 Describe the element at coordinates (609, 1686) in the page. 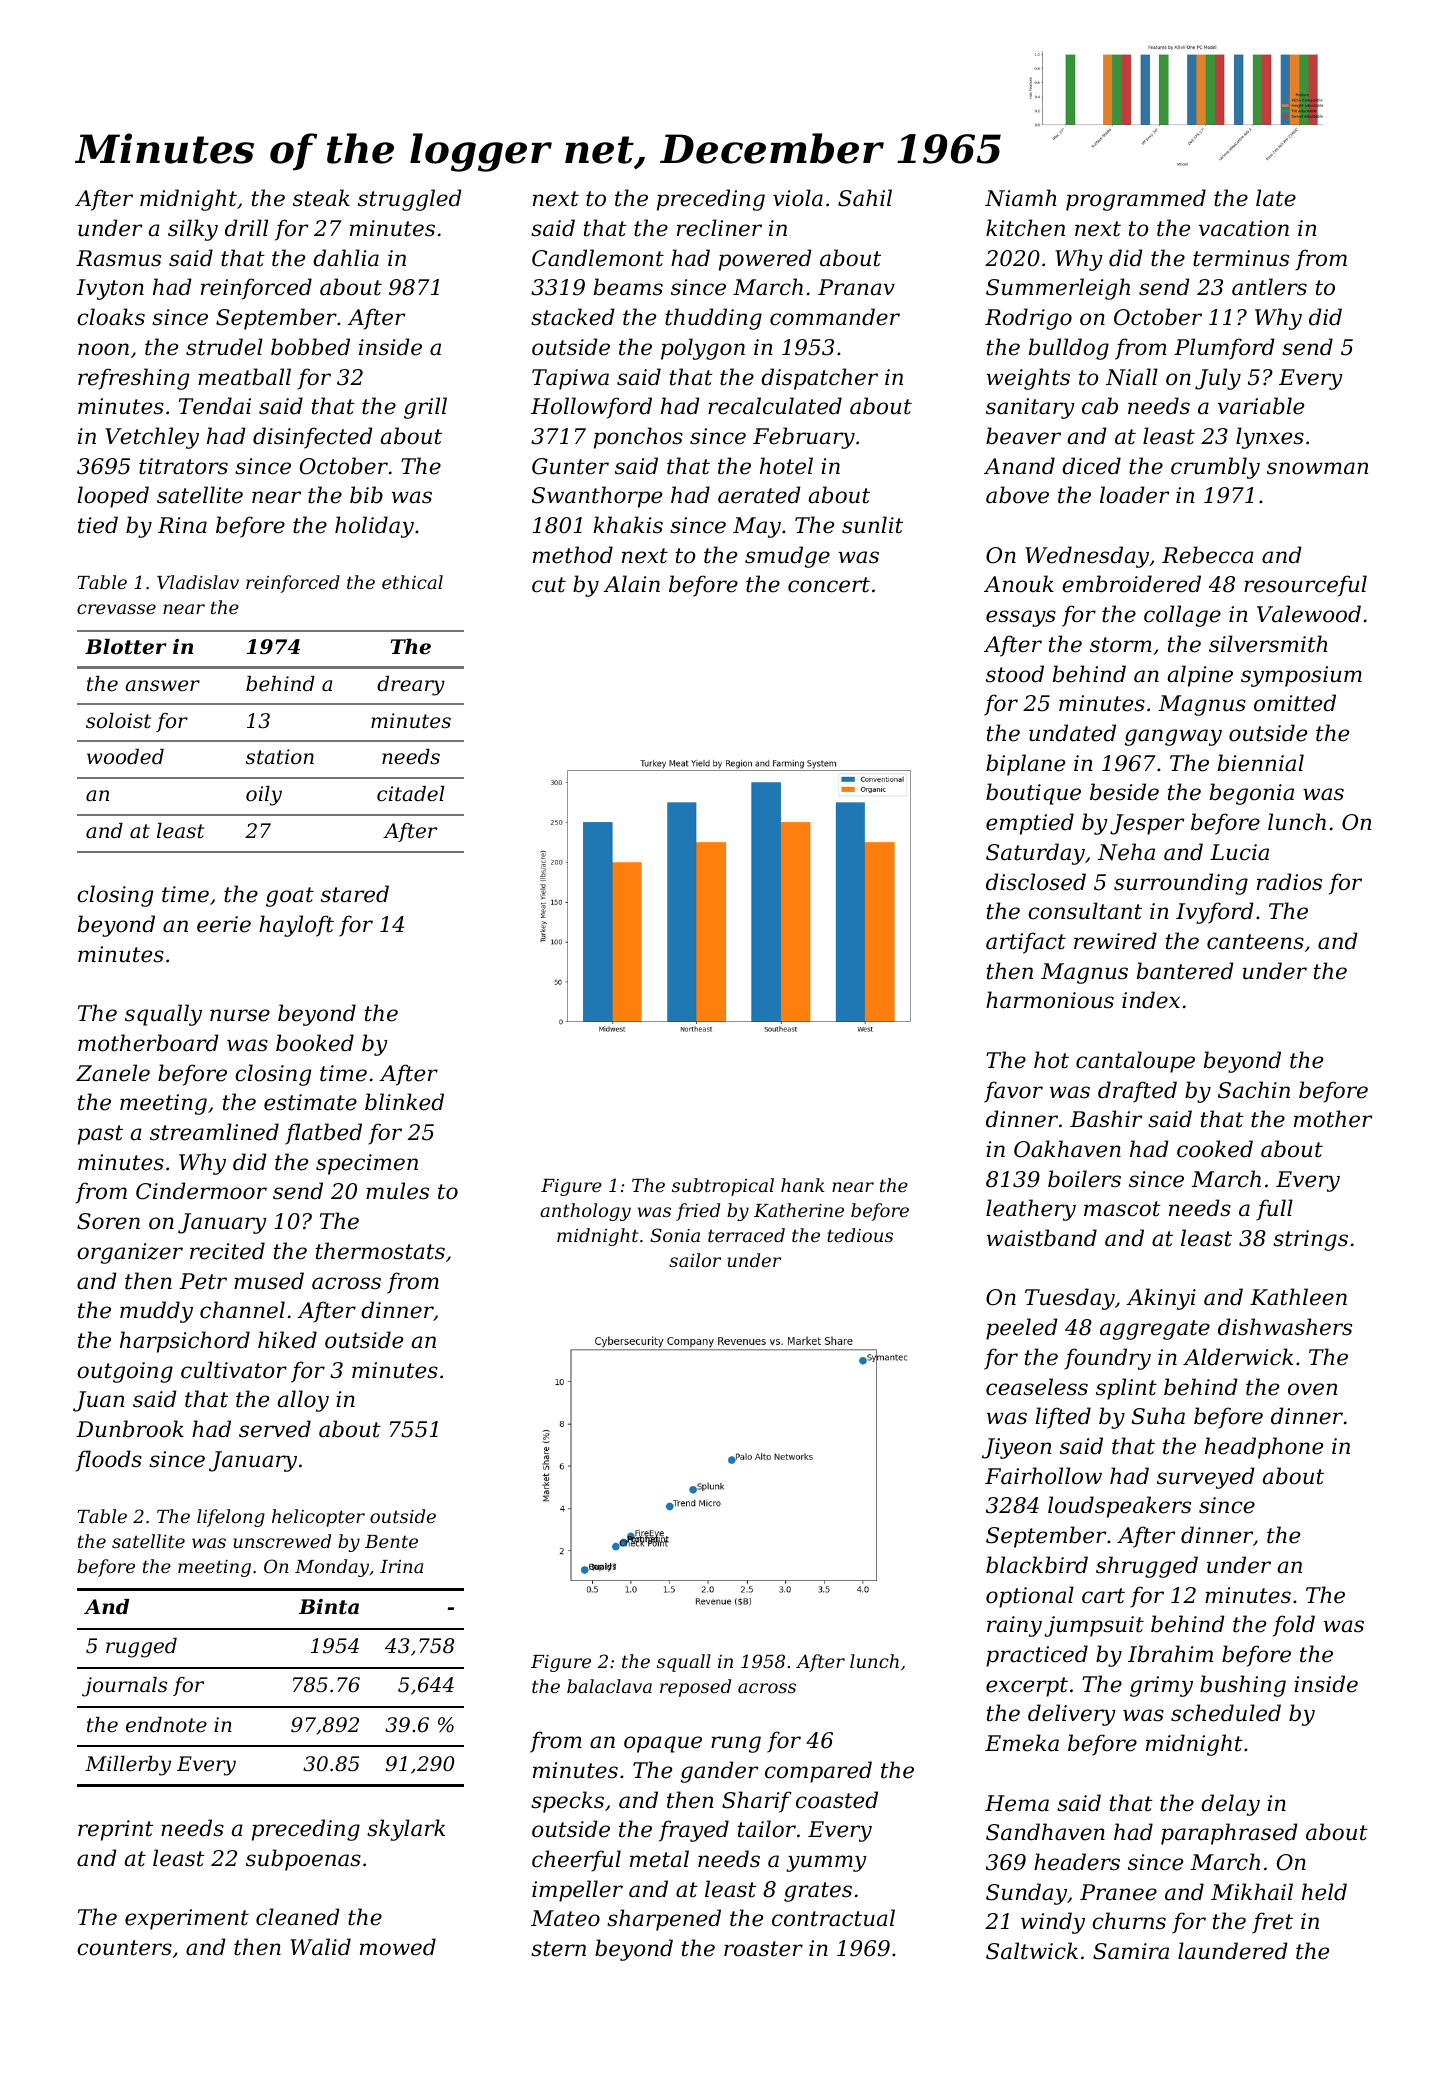

I see `balaclava` at that location.
